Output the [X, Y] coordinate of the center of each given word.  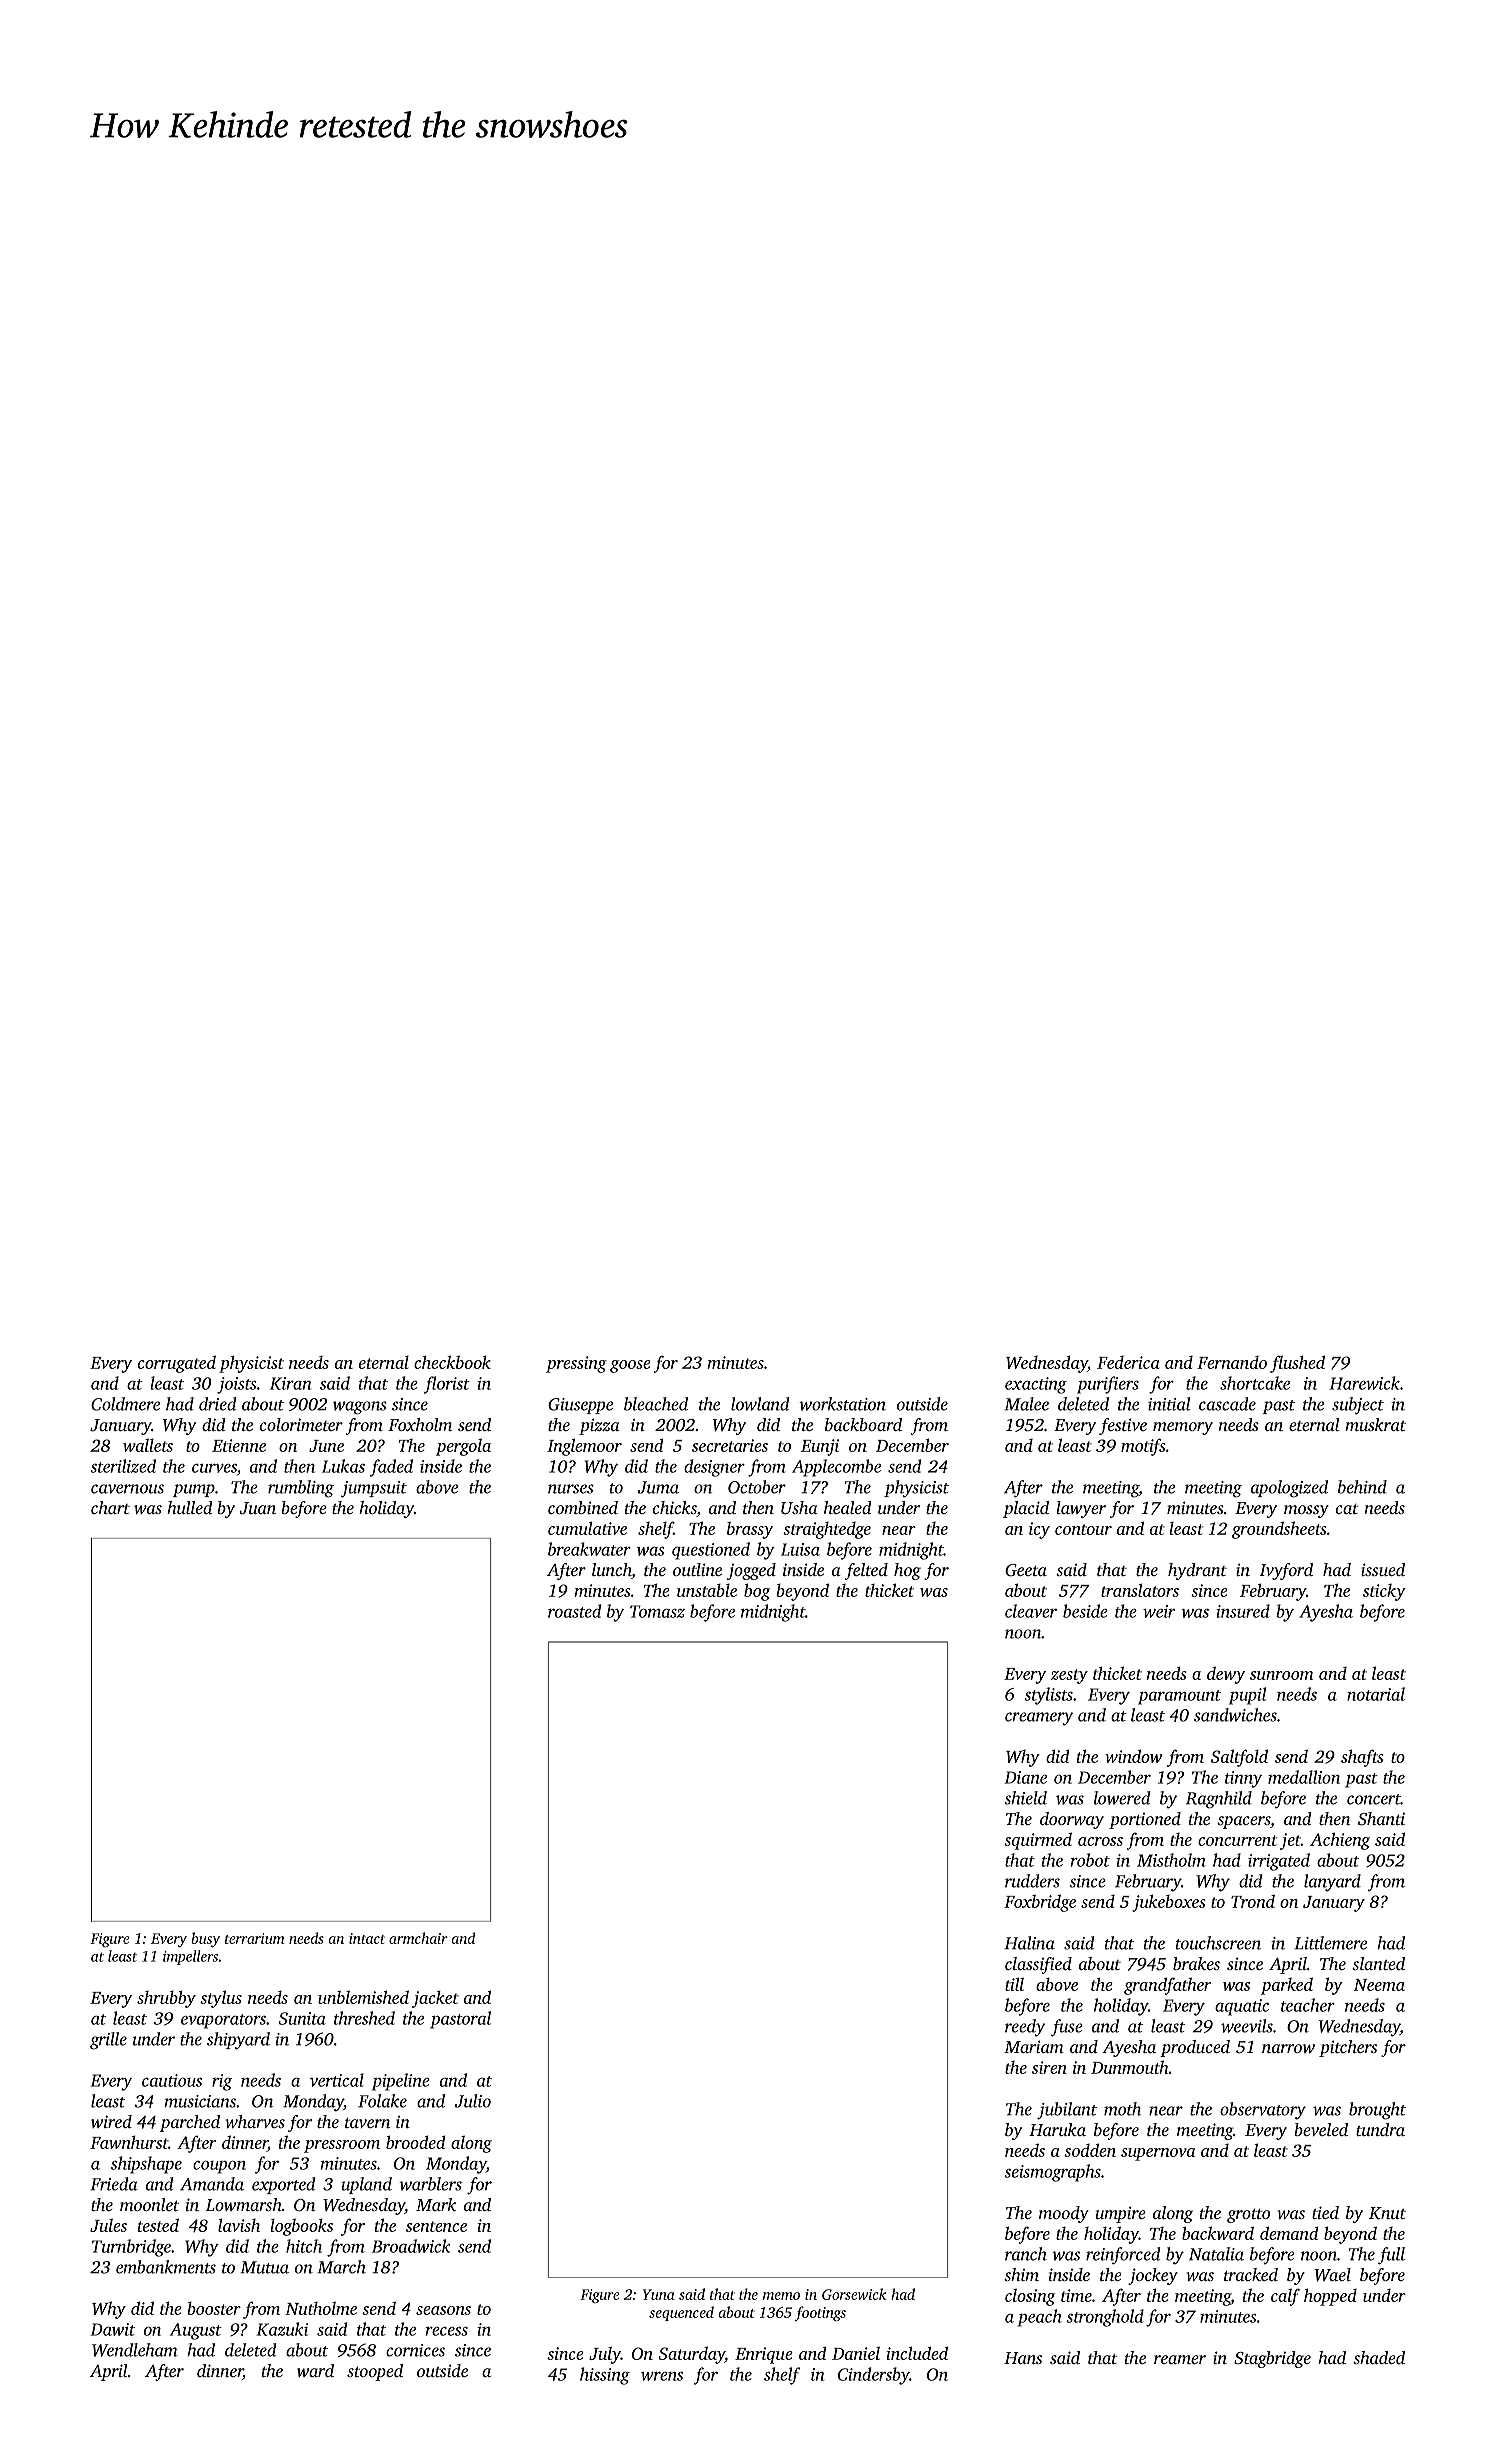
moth [1122, 2109]
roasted [574, 1611]
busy [205, 1939]
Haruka [1057, 2129]
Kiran [290, 1383]
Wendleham [135, 2350]
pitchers [1348, 2048]
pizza [599, 1426]
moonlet [149, 2204]
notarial [1376, 1694]
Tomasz [657, 1611]
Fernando [1232, 1362]
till [1014, 1984]
